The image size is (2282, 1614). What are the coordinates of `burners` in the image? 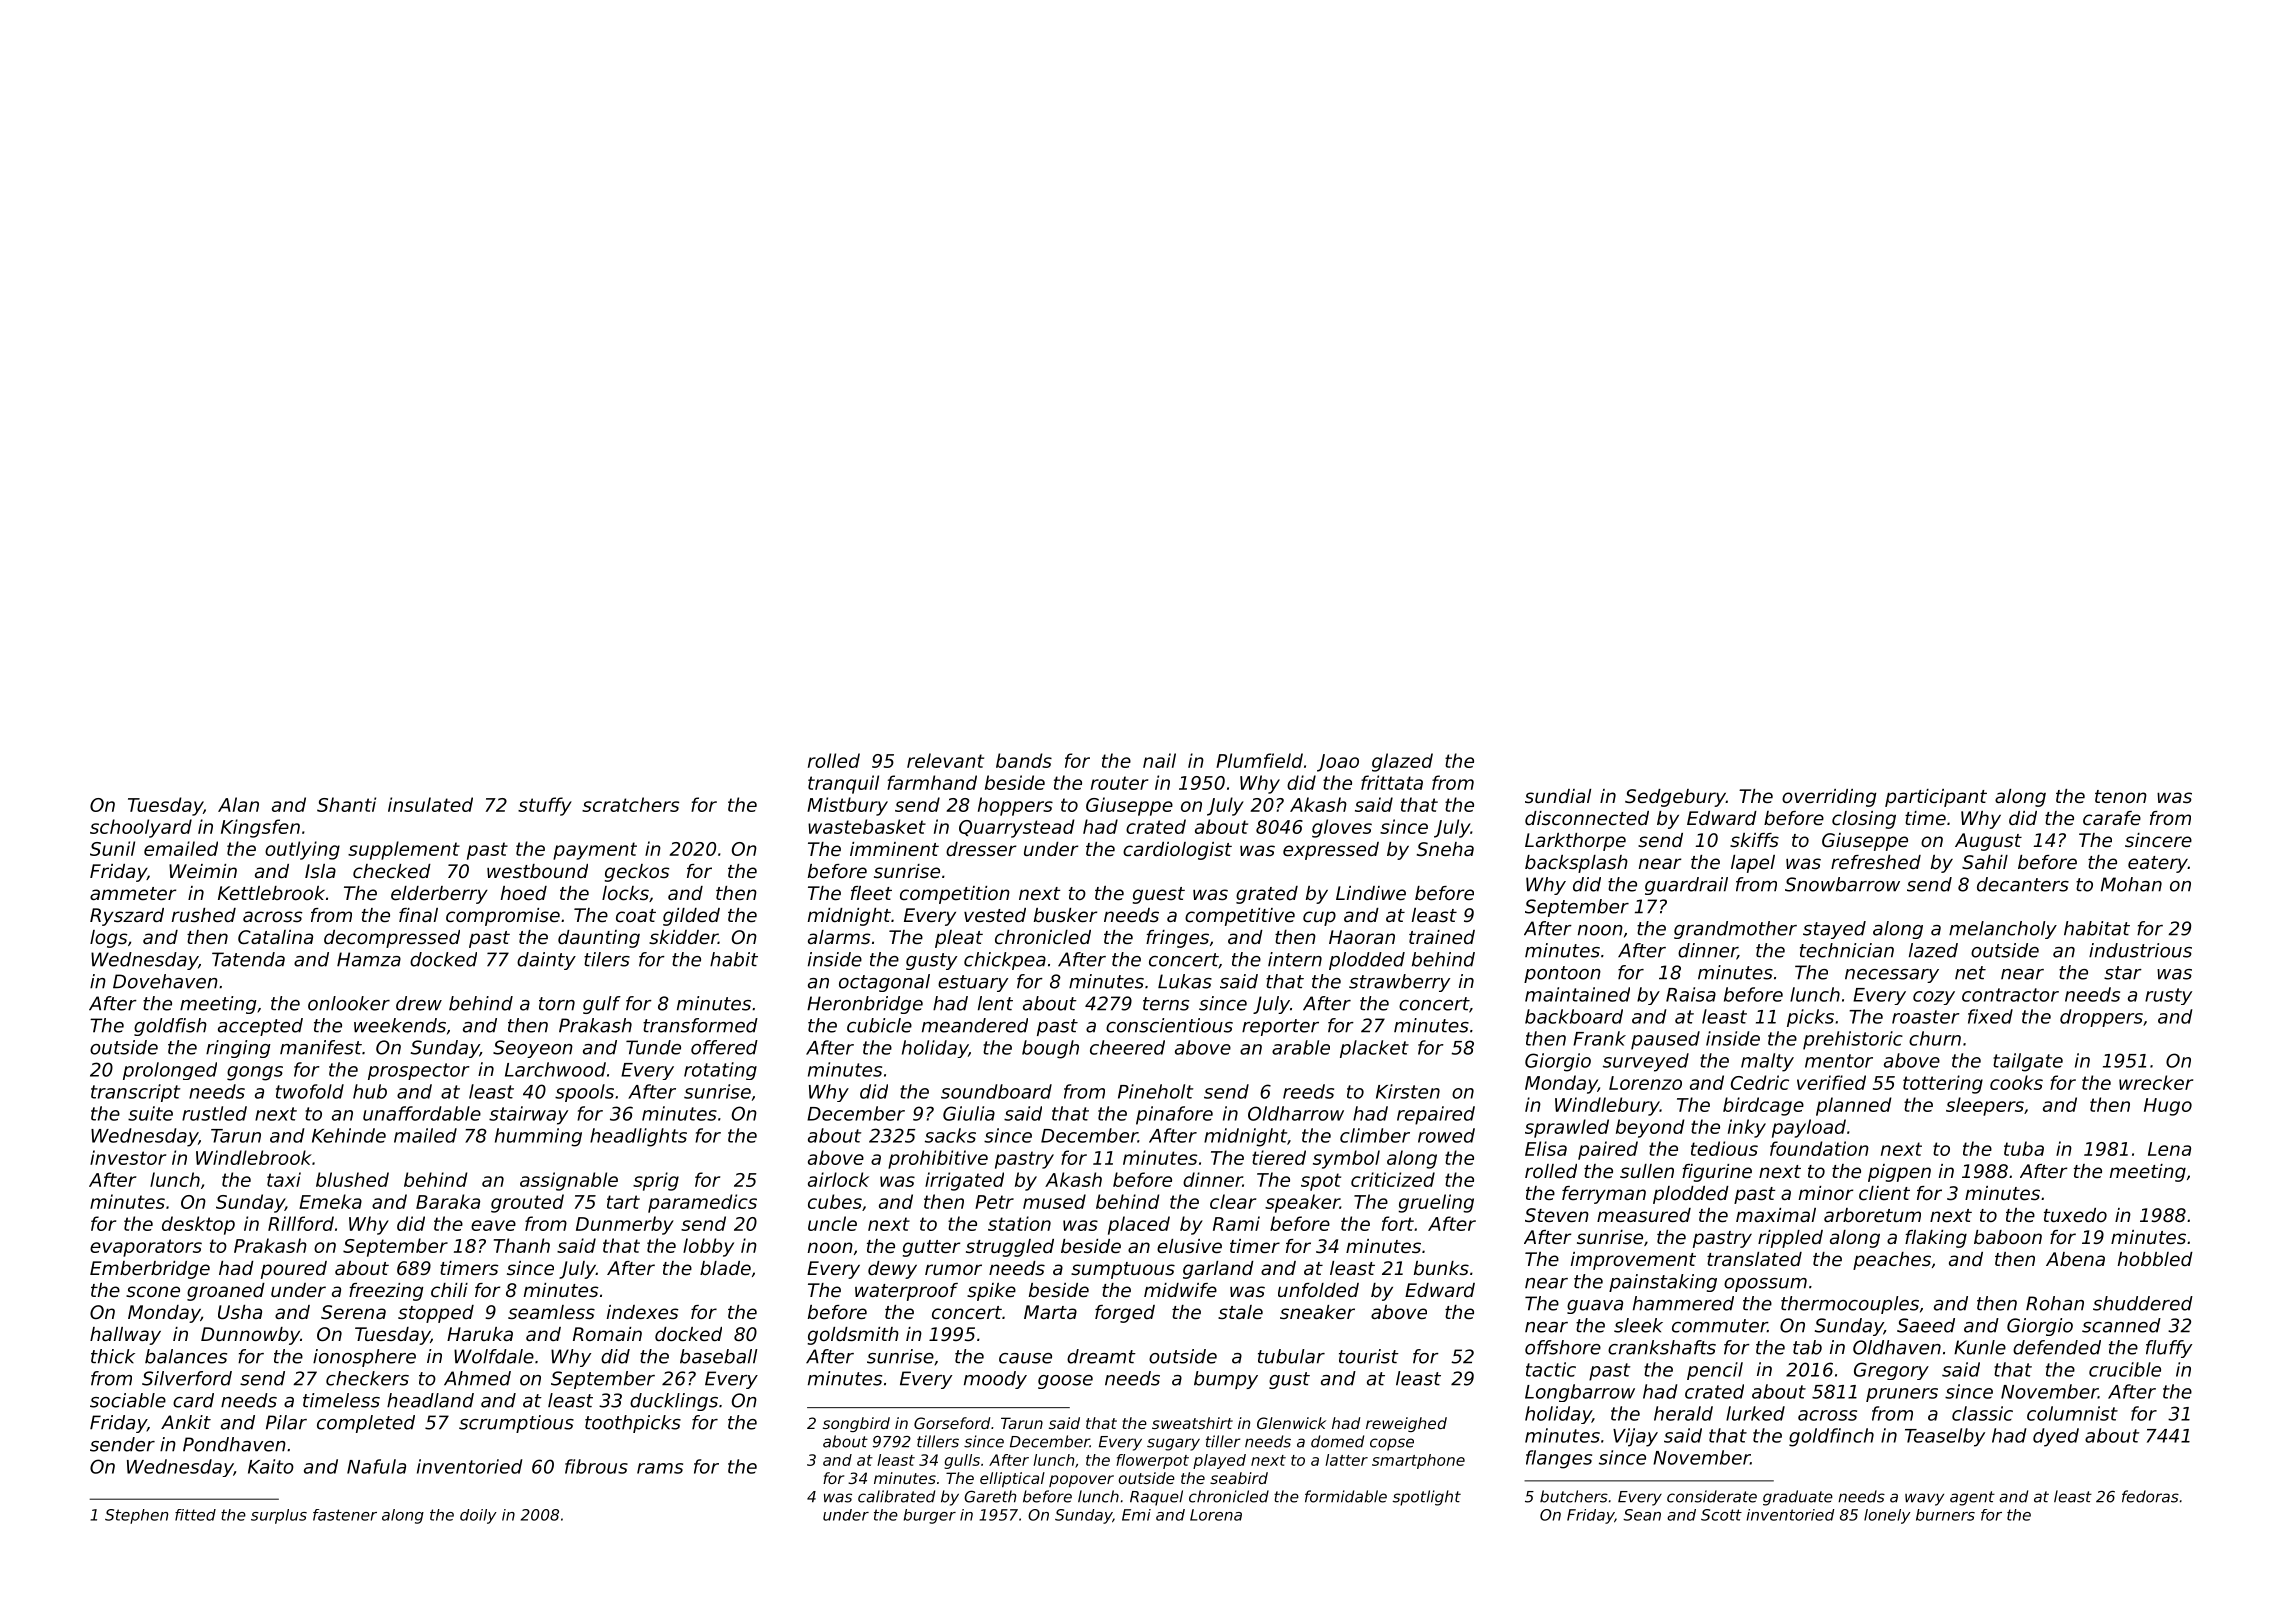 It's located at (1945, 1515).
